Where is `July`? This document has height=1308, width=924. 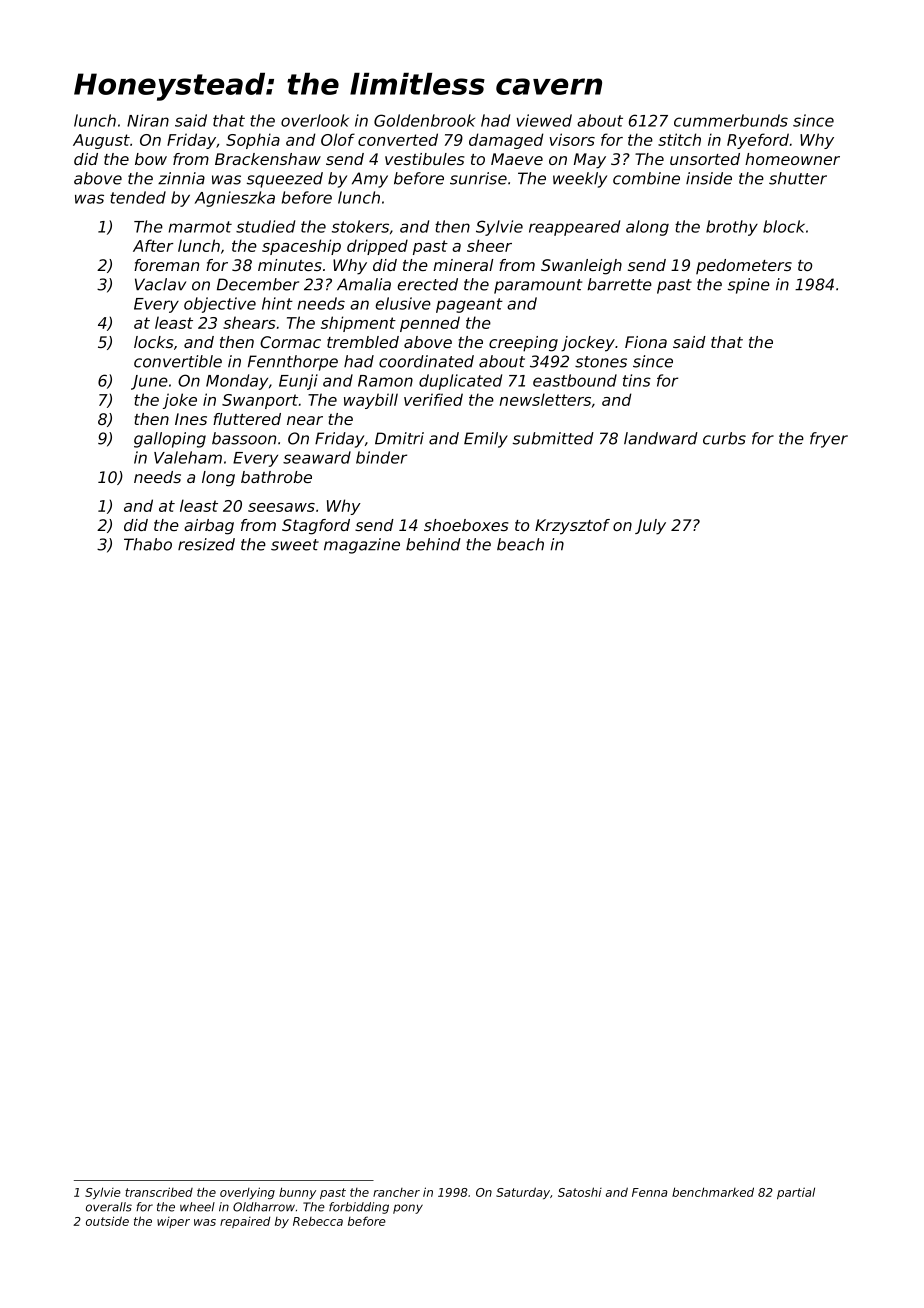
July is located at coordinates (650, 527).
